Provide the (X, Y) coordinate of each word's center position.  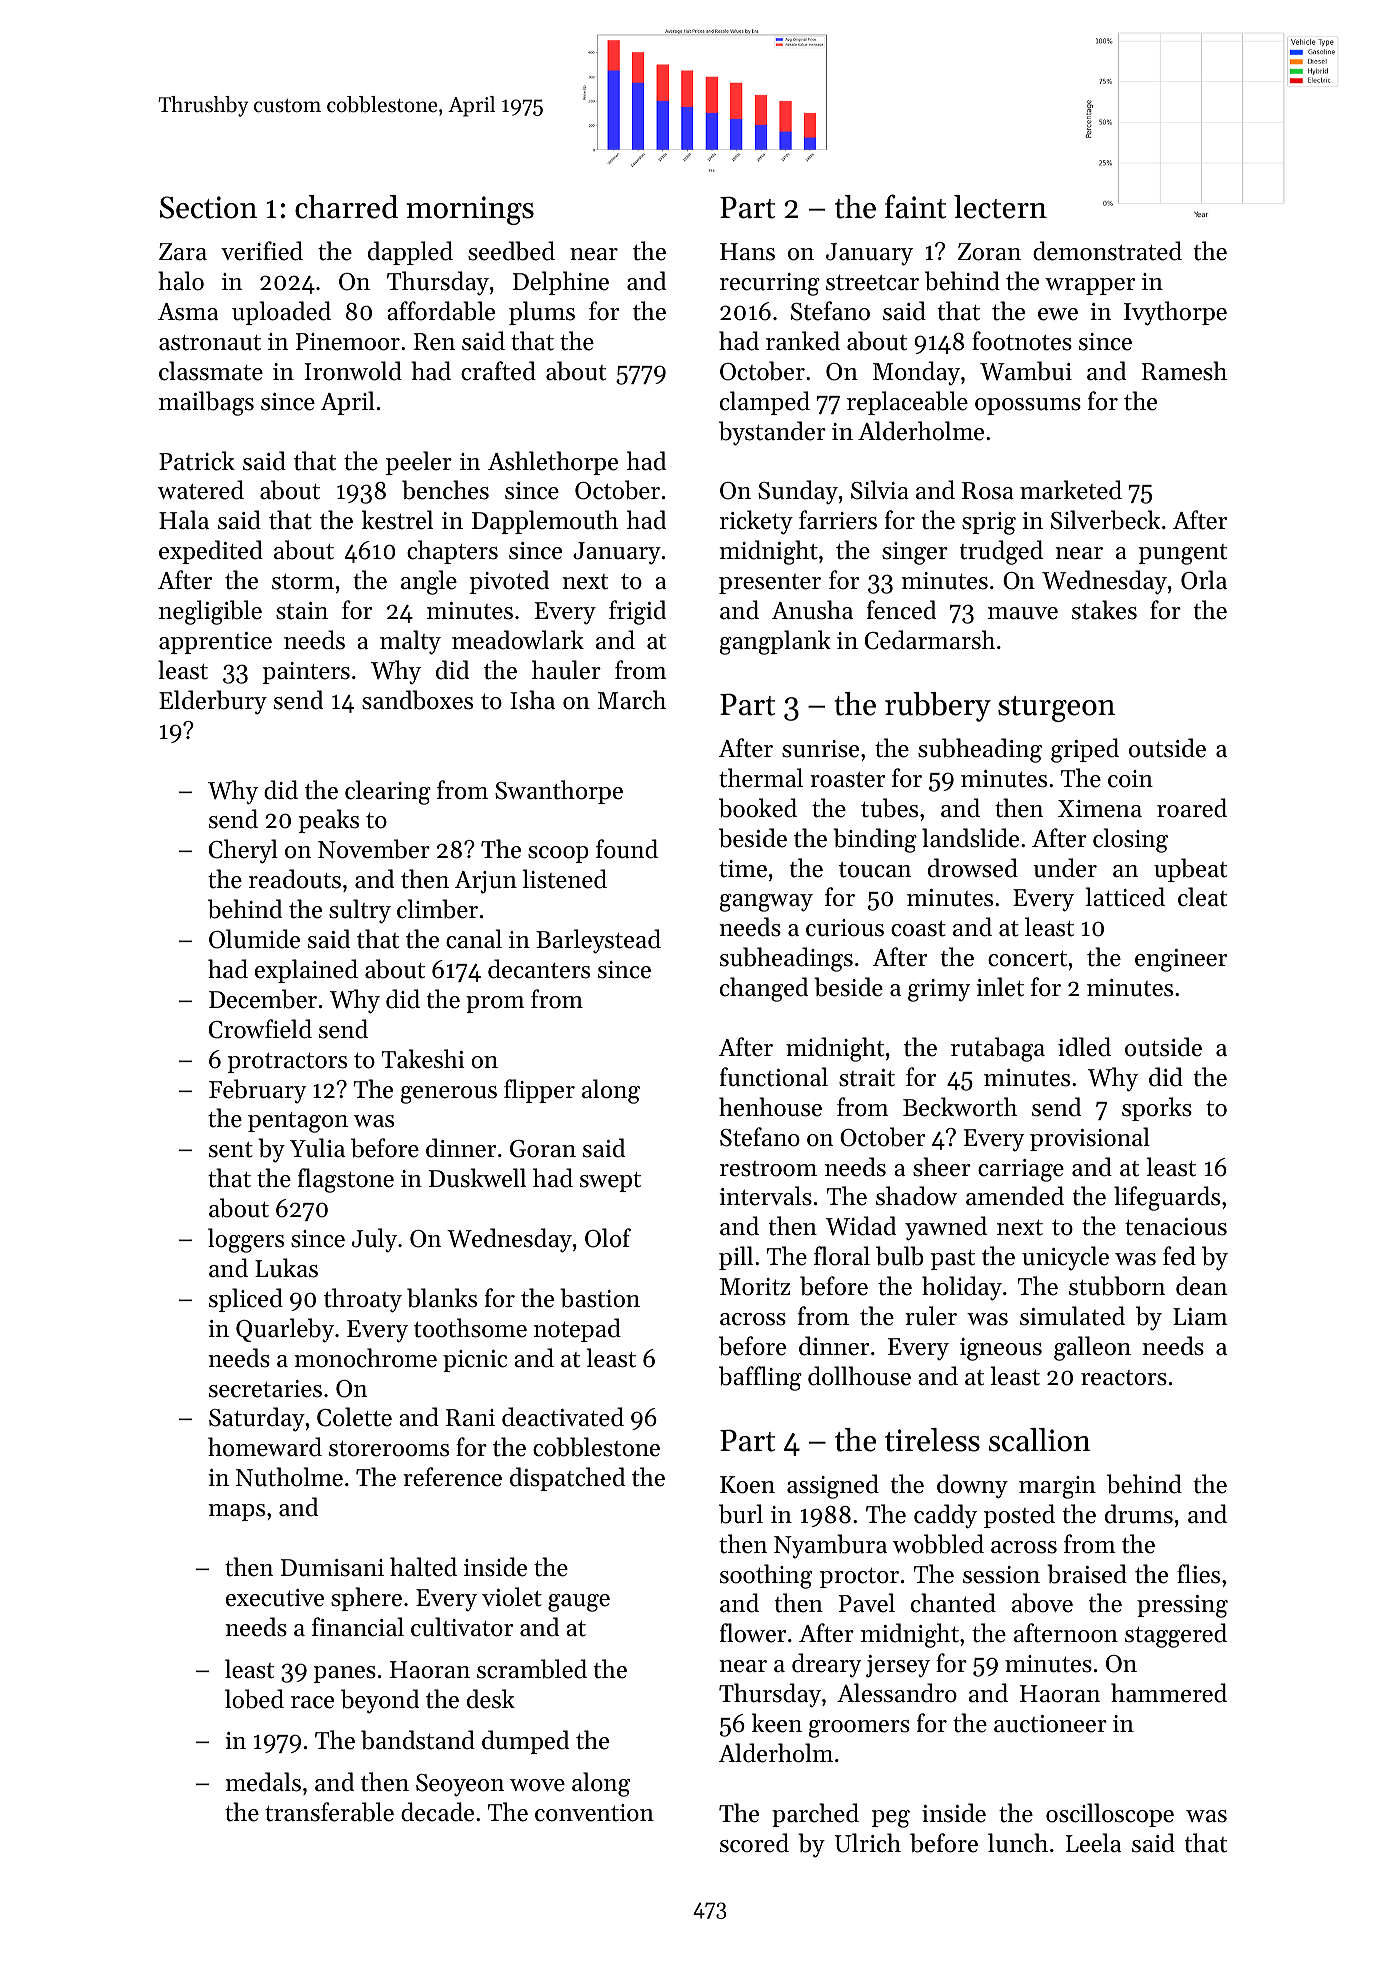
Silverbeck (1106, 520)
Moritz (755, 1287)
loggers (246, 1240)
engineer (1181, 960)
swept (610, 1182)
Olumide (254, 939)
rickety (756, 522)
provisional (1090, 1139)
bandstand (418, 1740)
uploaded (281, 313)
